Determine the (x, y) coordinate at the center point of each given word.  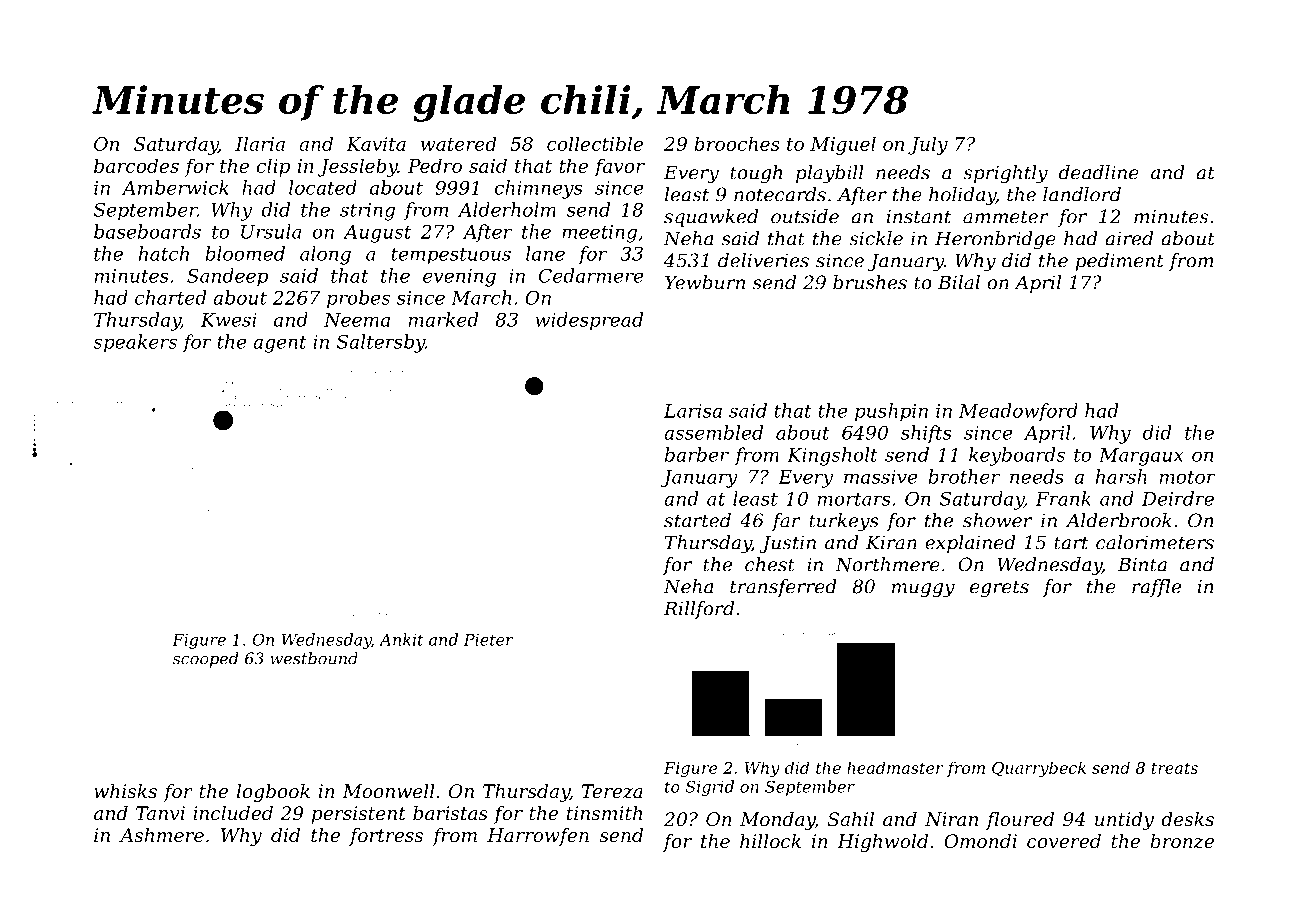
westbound (314, 658)
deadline (1099, 172)
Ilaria (260, 143)
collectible (595, 143)
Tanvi (160, 813)
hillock (770, 841)
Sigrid (710, 788)
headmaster (895, 767)
